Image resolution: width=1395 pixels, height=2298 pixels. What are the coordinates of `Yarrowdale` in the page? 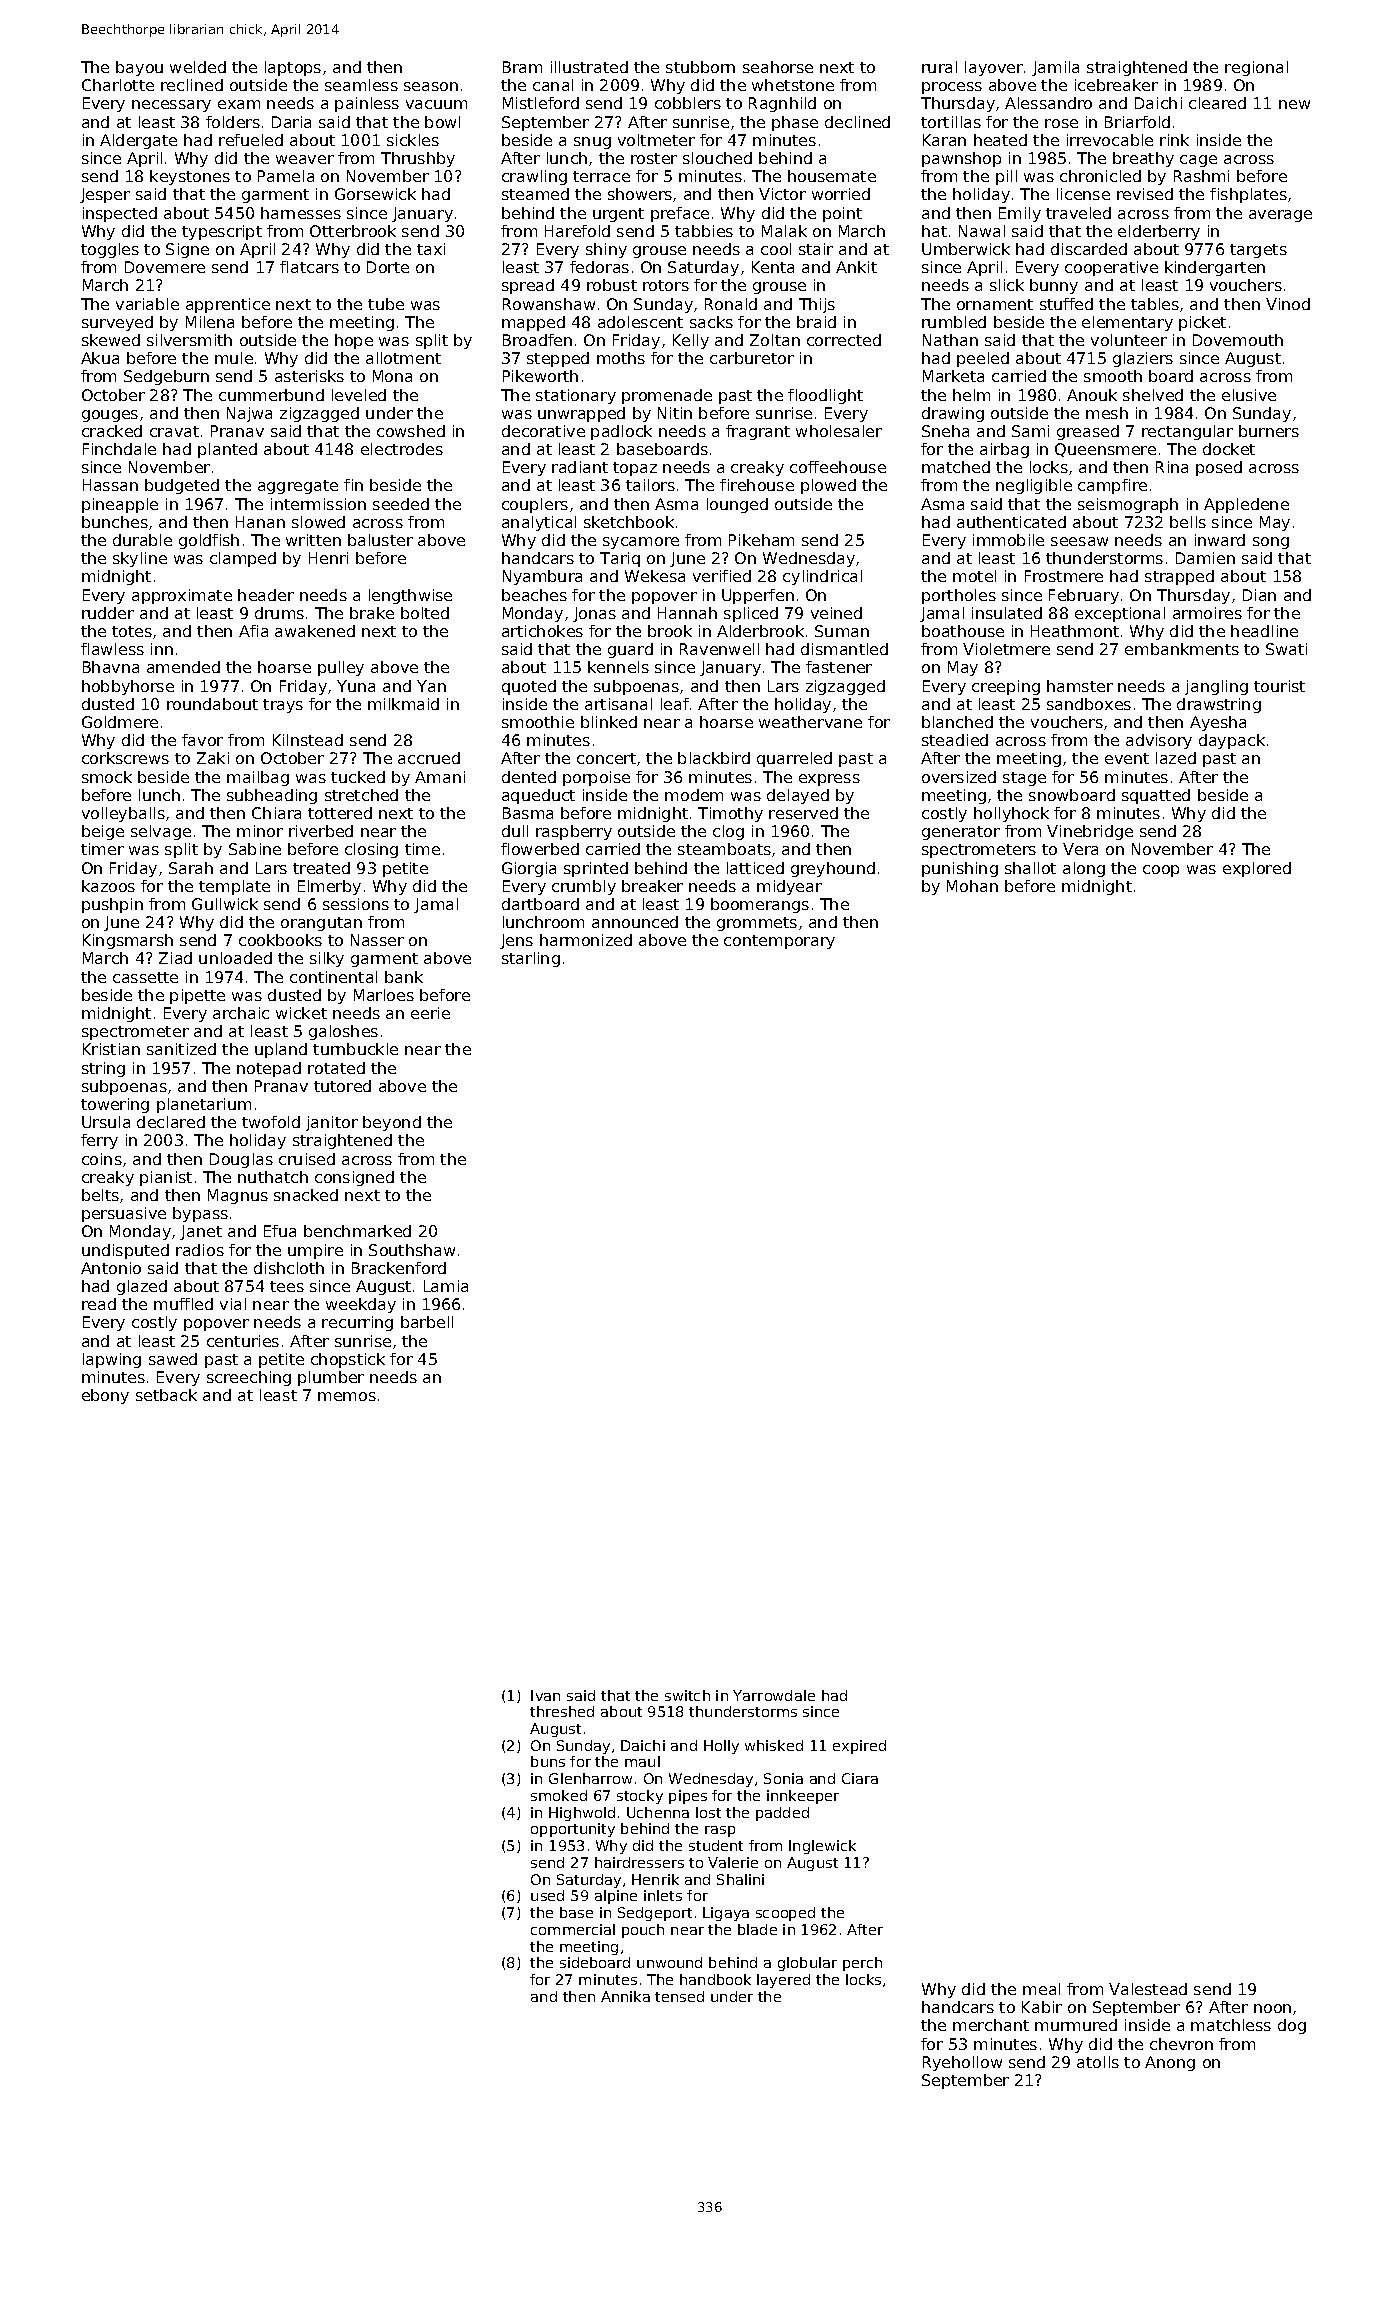 It's located at (774, 1695).
